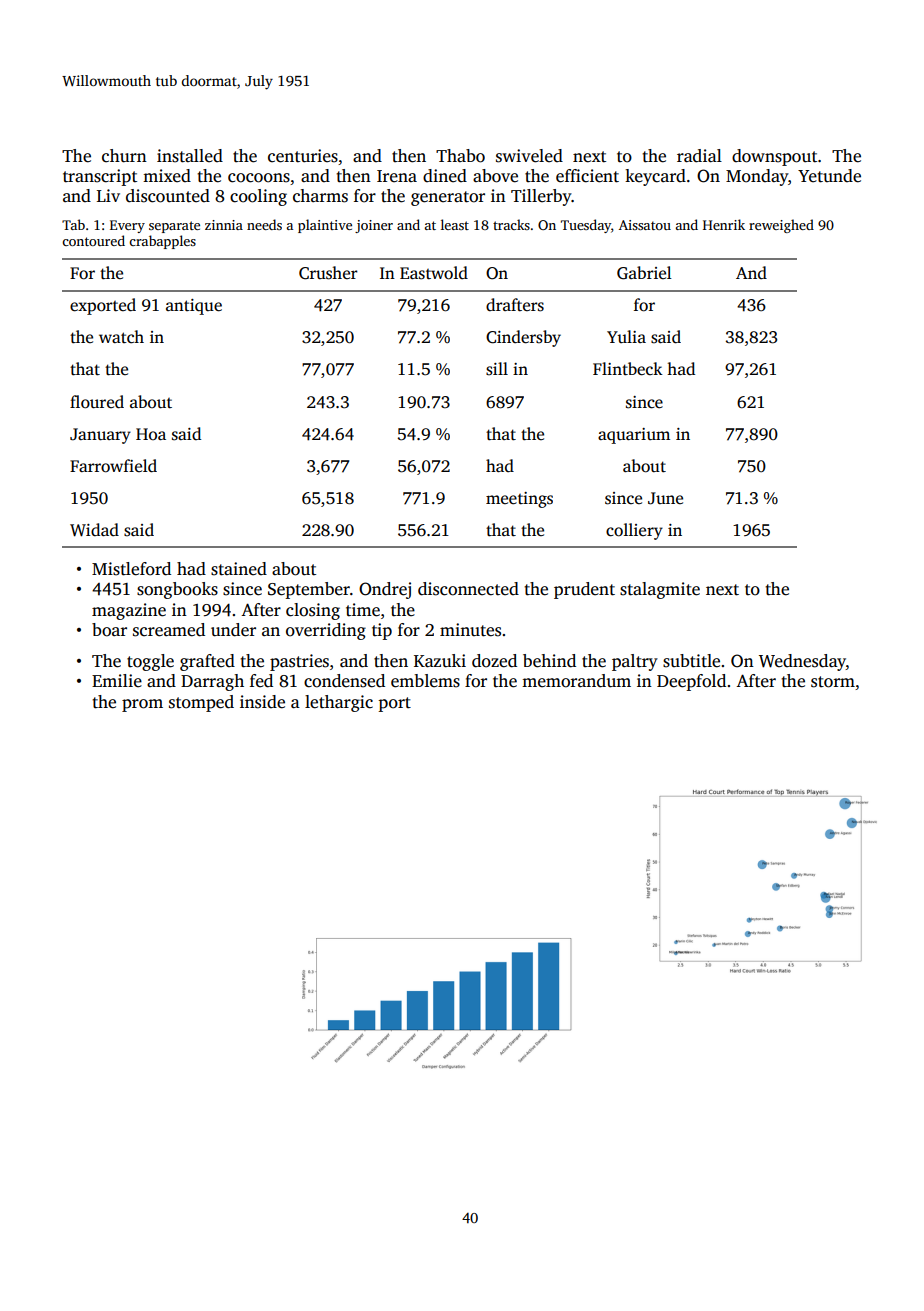 Image resolution: width=924 pixels, height=1311 pixels. I want to click on keycard, so click(655, 177).
